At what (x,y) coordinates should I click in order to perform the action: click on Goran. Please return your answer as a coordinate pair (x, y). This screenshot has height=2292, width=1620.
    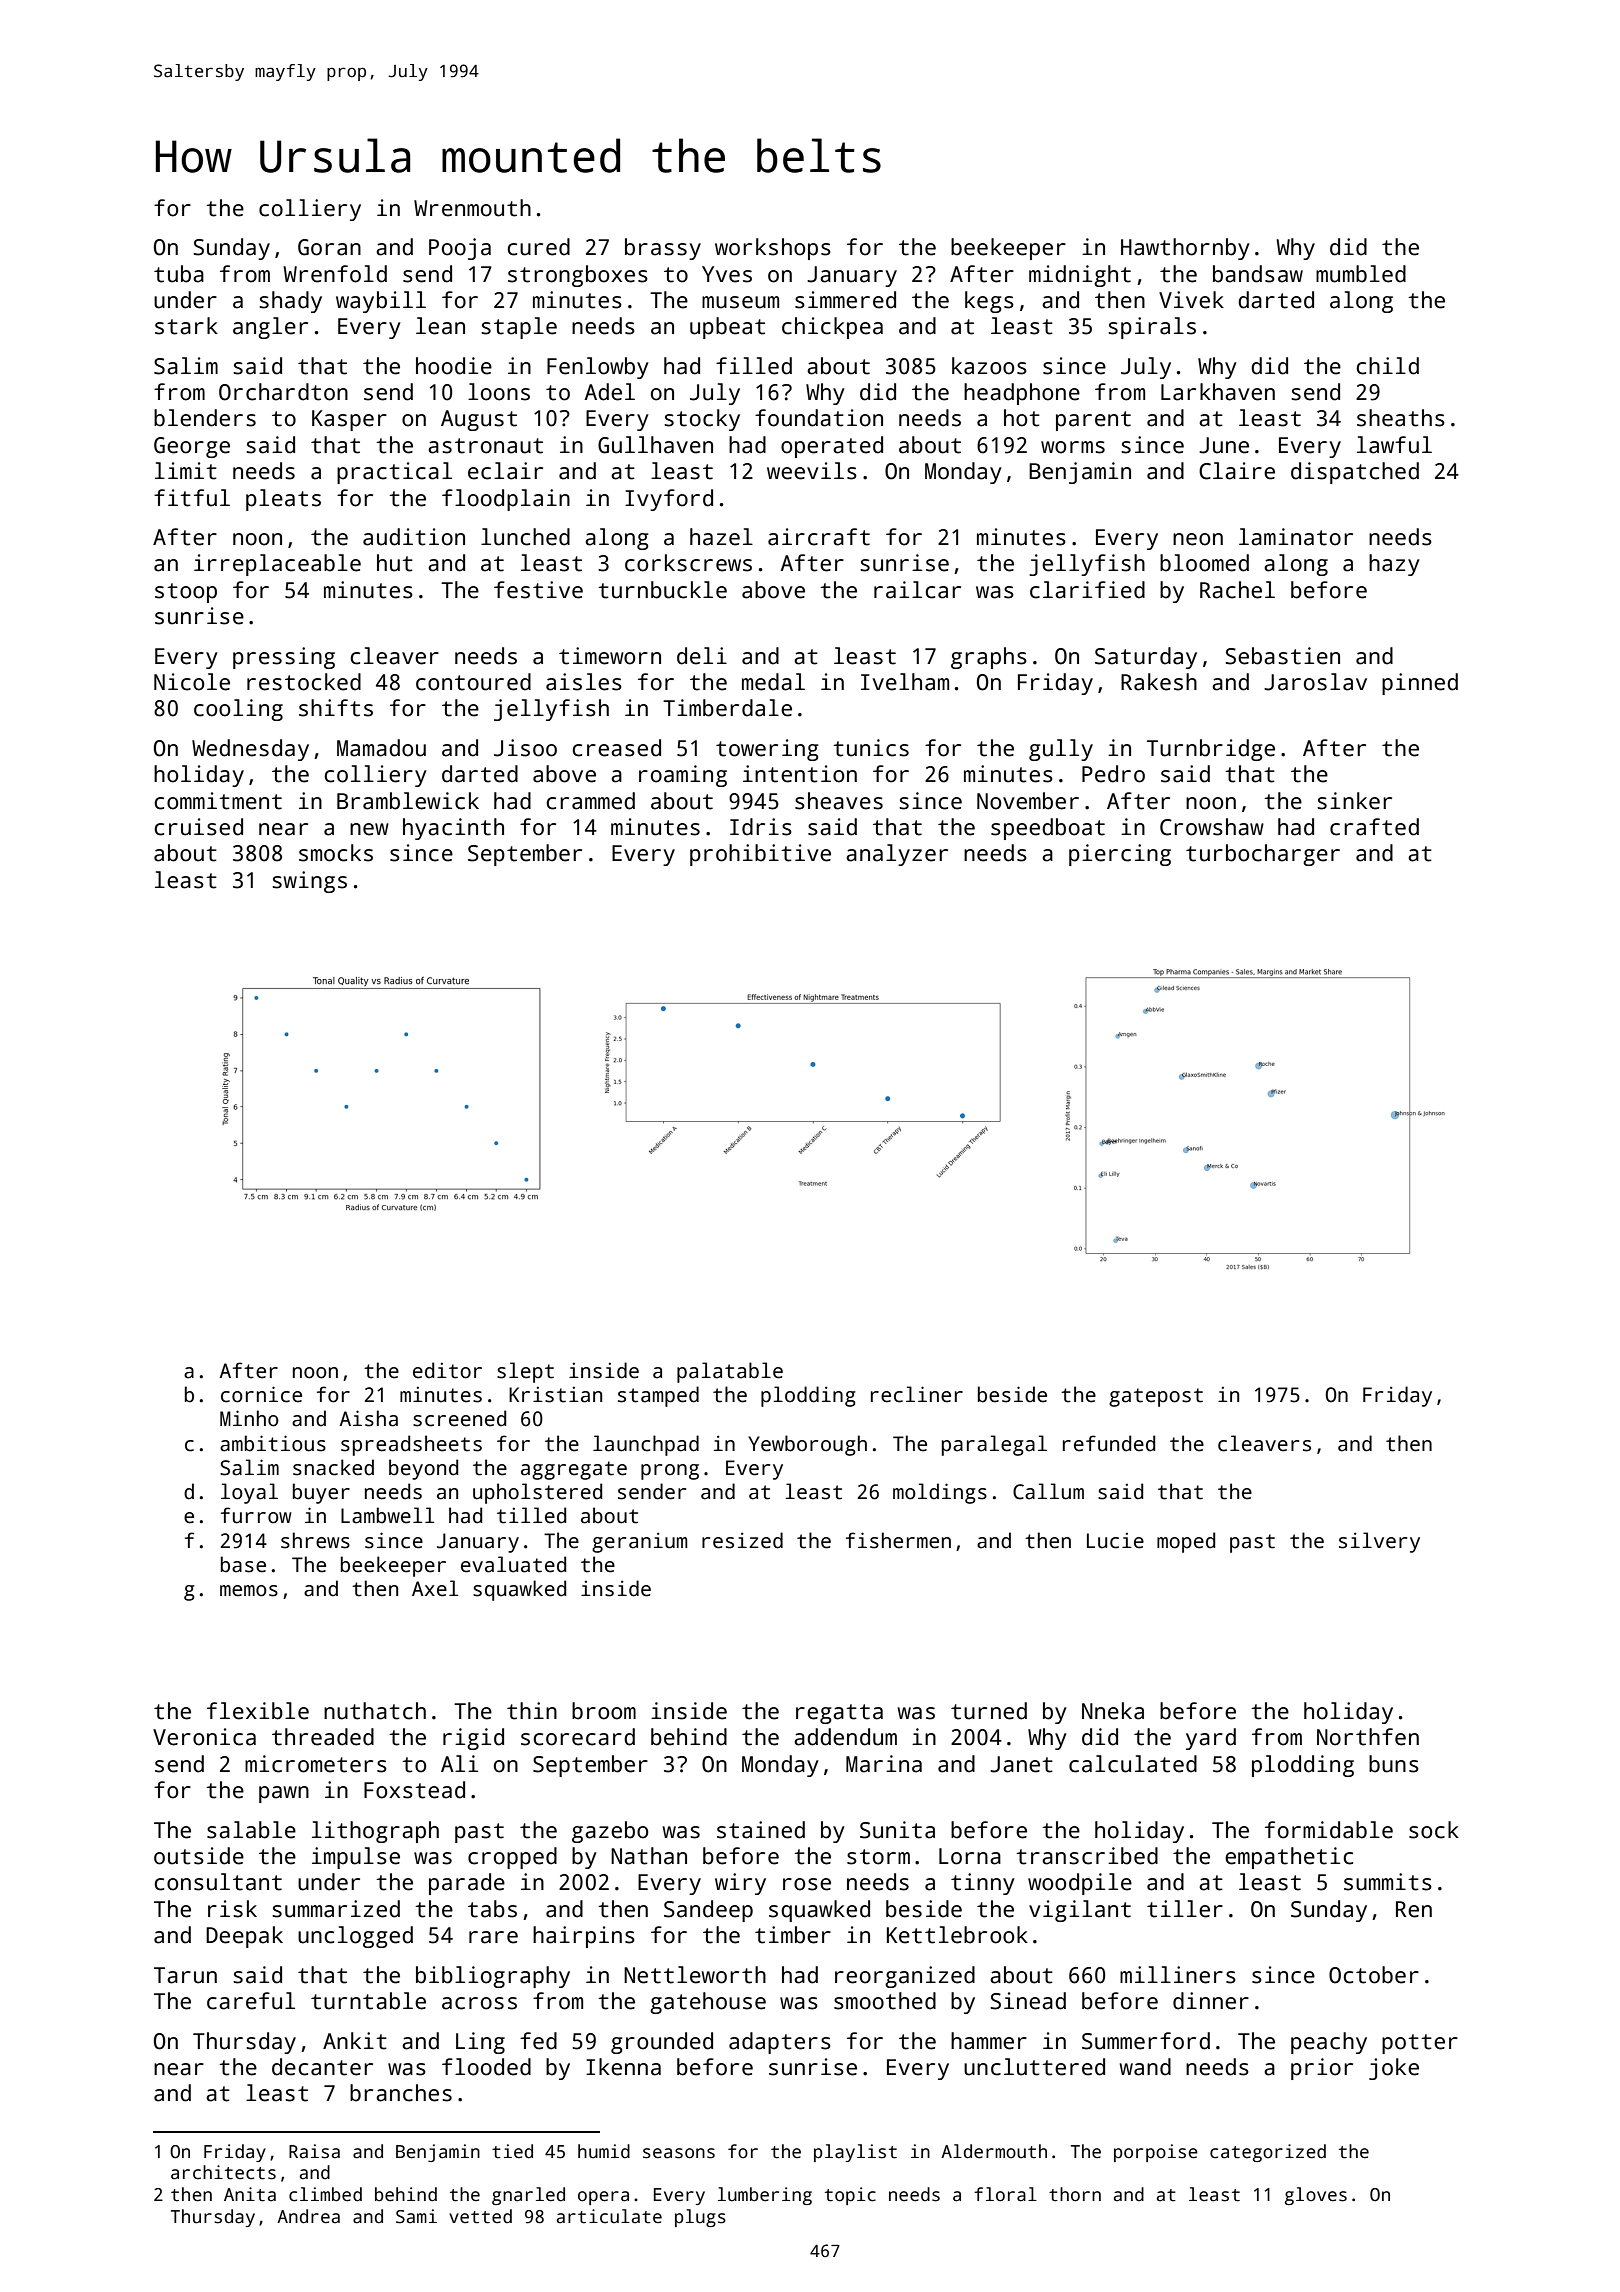
    Looking at the image, I should click on (329, 247).
